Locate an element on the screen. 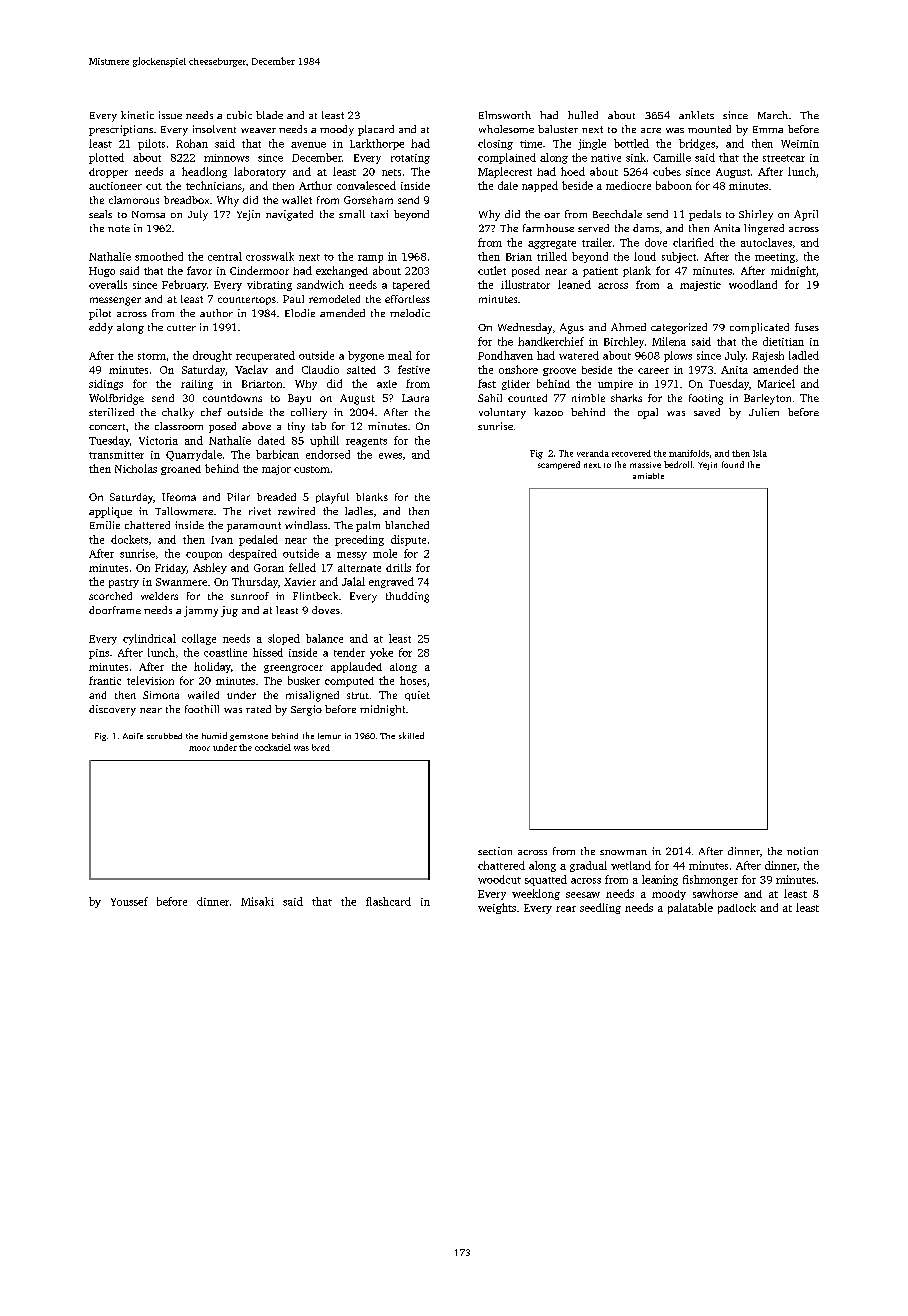 This screenshot has height=1316, width=908. meeting is located at coordinates (775, 258).
